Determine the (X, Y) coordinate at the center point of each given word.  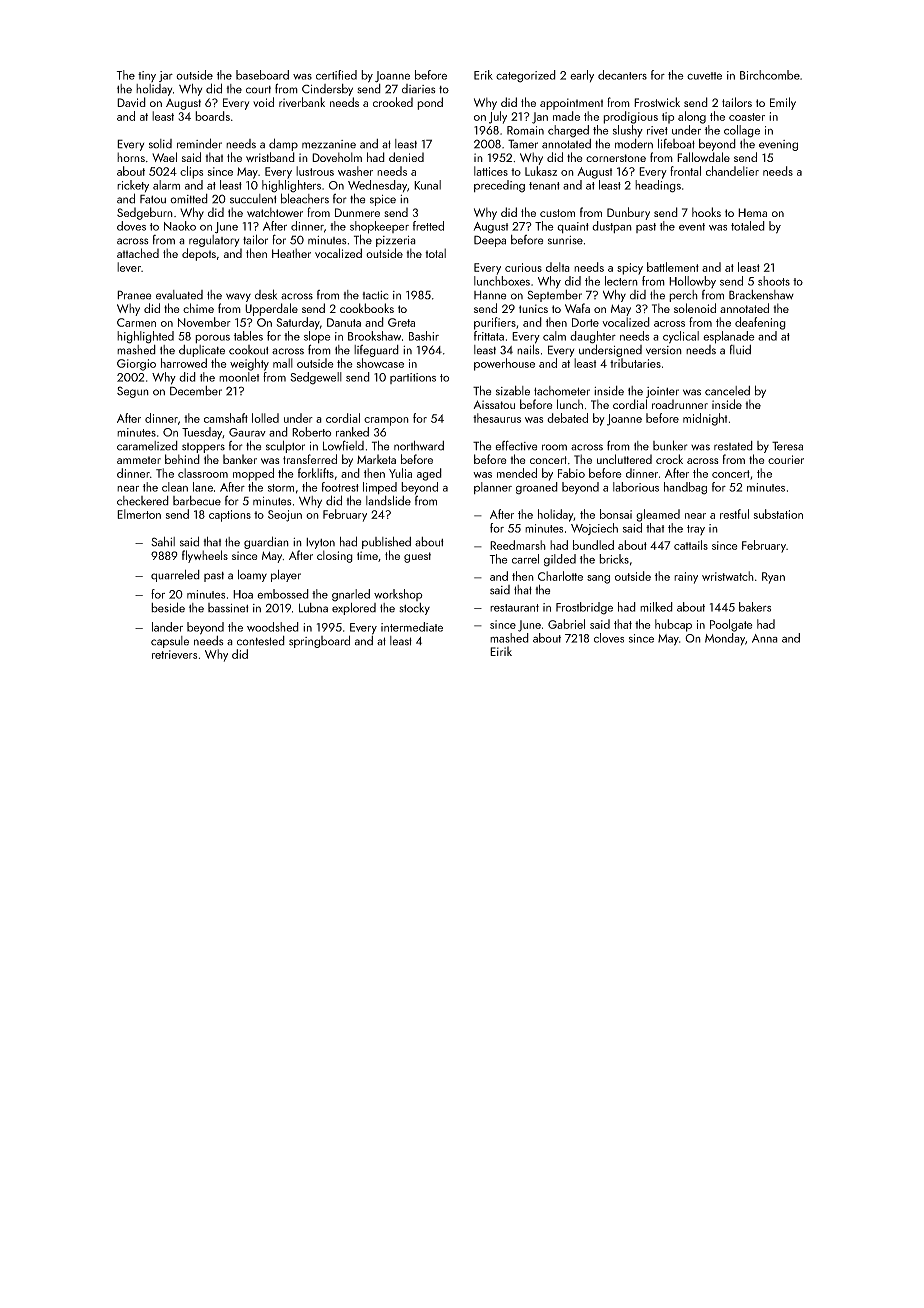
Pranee (134, 295)
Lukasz (541, 171)
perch (683, 296)
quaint (573, 227)
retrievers (174, 654)
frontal (685, 171)
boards (212, 116)
